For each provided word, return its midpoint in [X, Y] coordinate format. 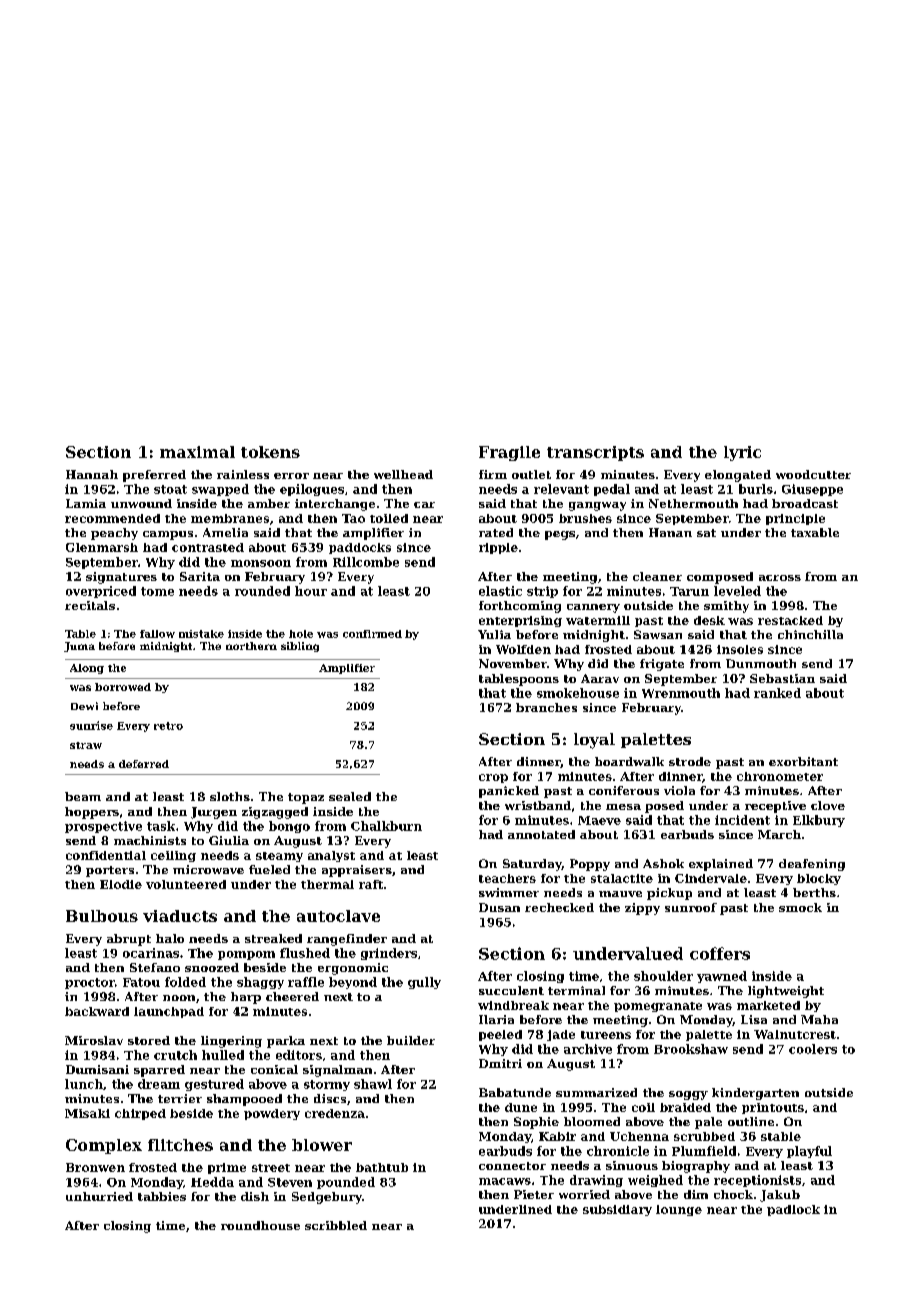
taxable [815, 532]
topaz [306, 798]
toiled [389, 518]
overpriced [101, 592]
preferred [154, 476]
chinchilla [810, 634]
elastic [500, 591]
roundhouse [260, 1225]
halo [170, 938]
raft [371, 884]
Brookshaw [691, 1049]
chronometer [780, 776]
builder [411, 1040]
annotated [541, 834]
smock [800, 907]
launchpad [169, 1012]
